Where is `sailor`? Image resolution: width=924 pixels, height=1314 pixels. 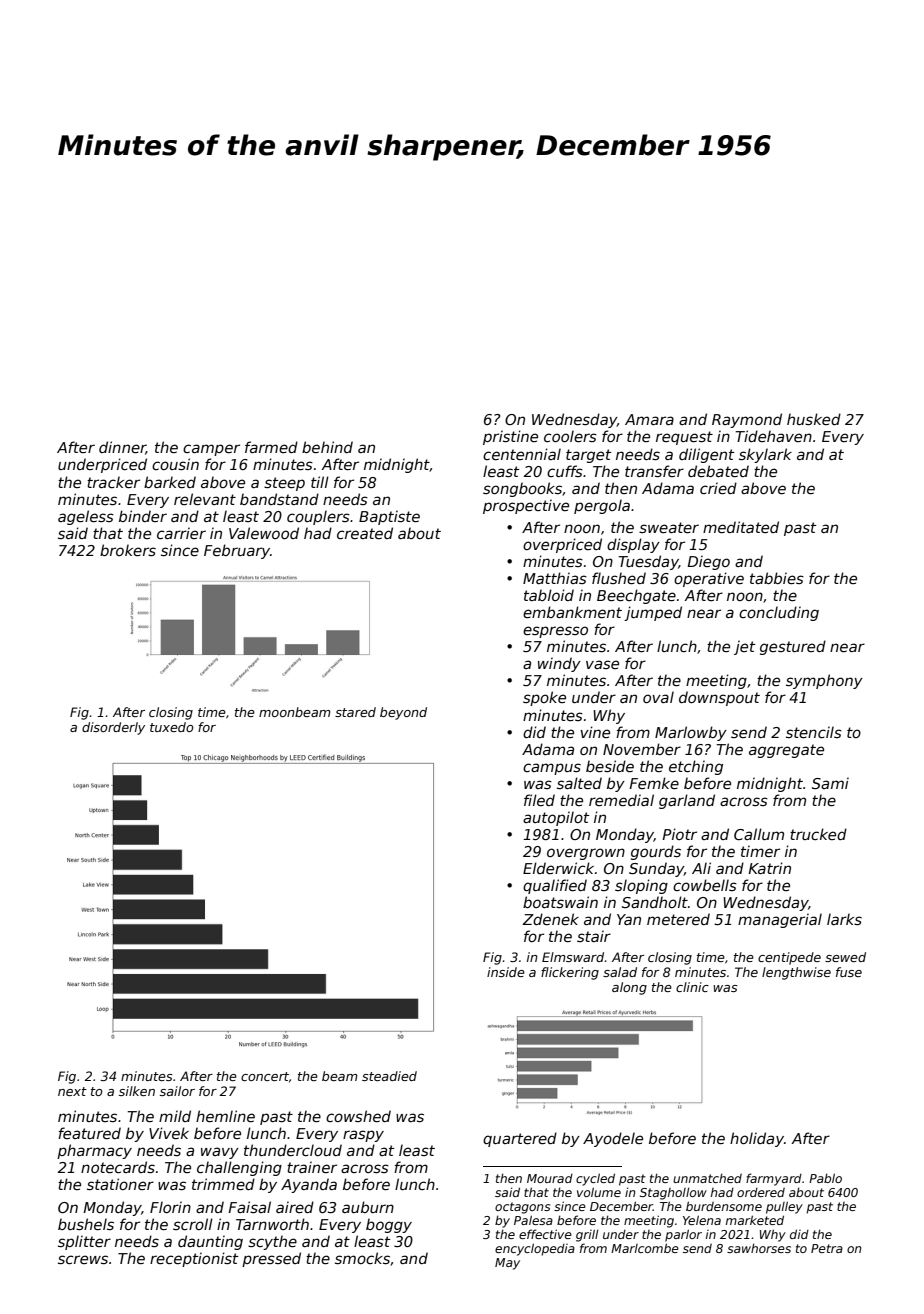
sailor is located at coordinates (177, 1091).
